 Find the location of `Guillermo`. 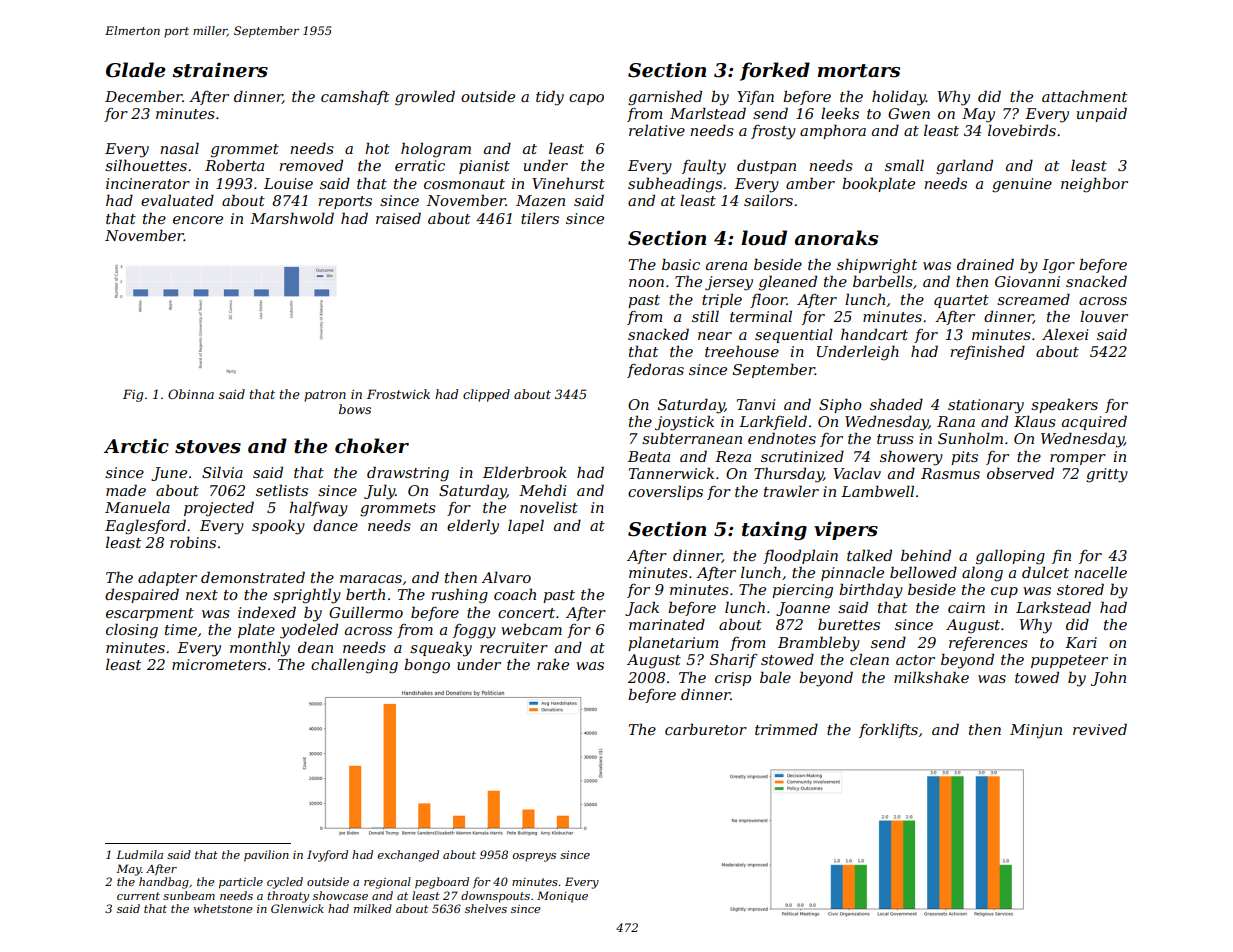

Guillermo is located at coordinates (366, 612).
